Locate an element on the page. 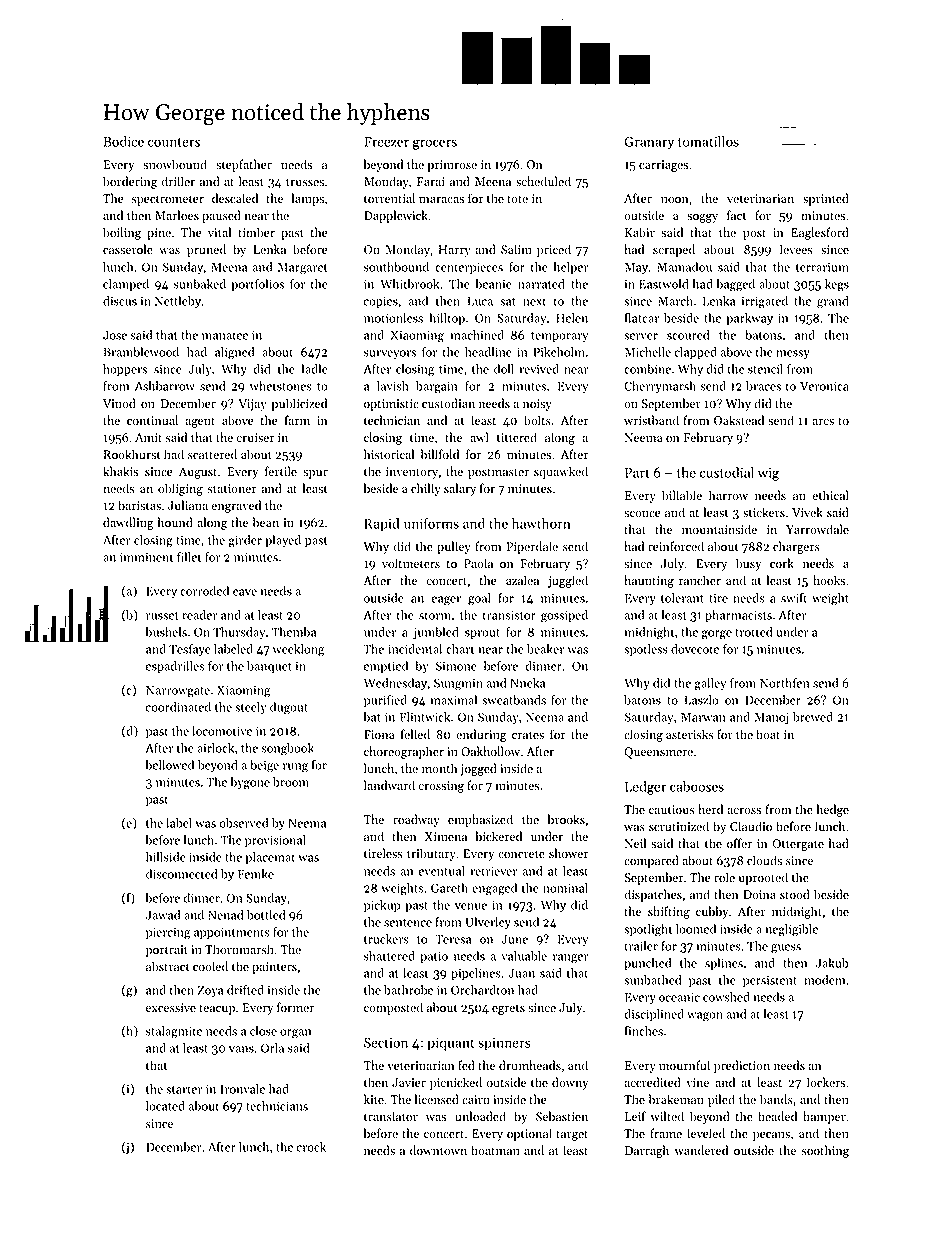 The image size is (952, 1233). Freezer is located at coordinates (386, 142).
